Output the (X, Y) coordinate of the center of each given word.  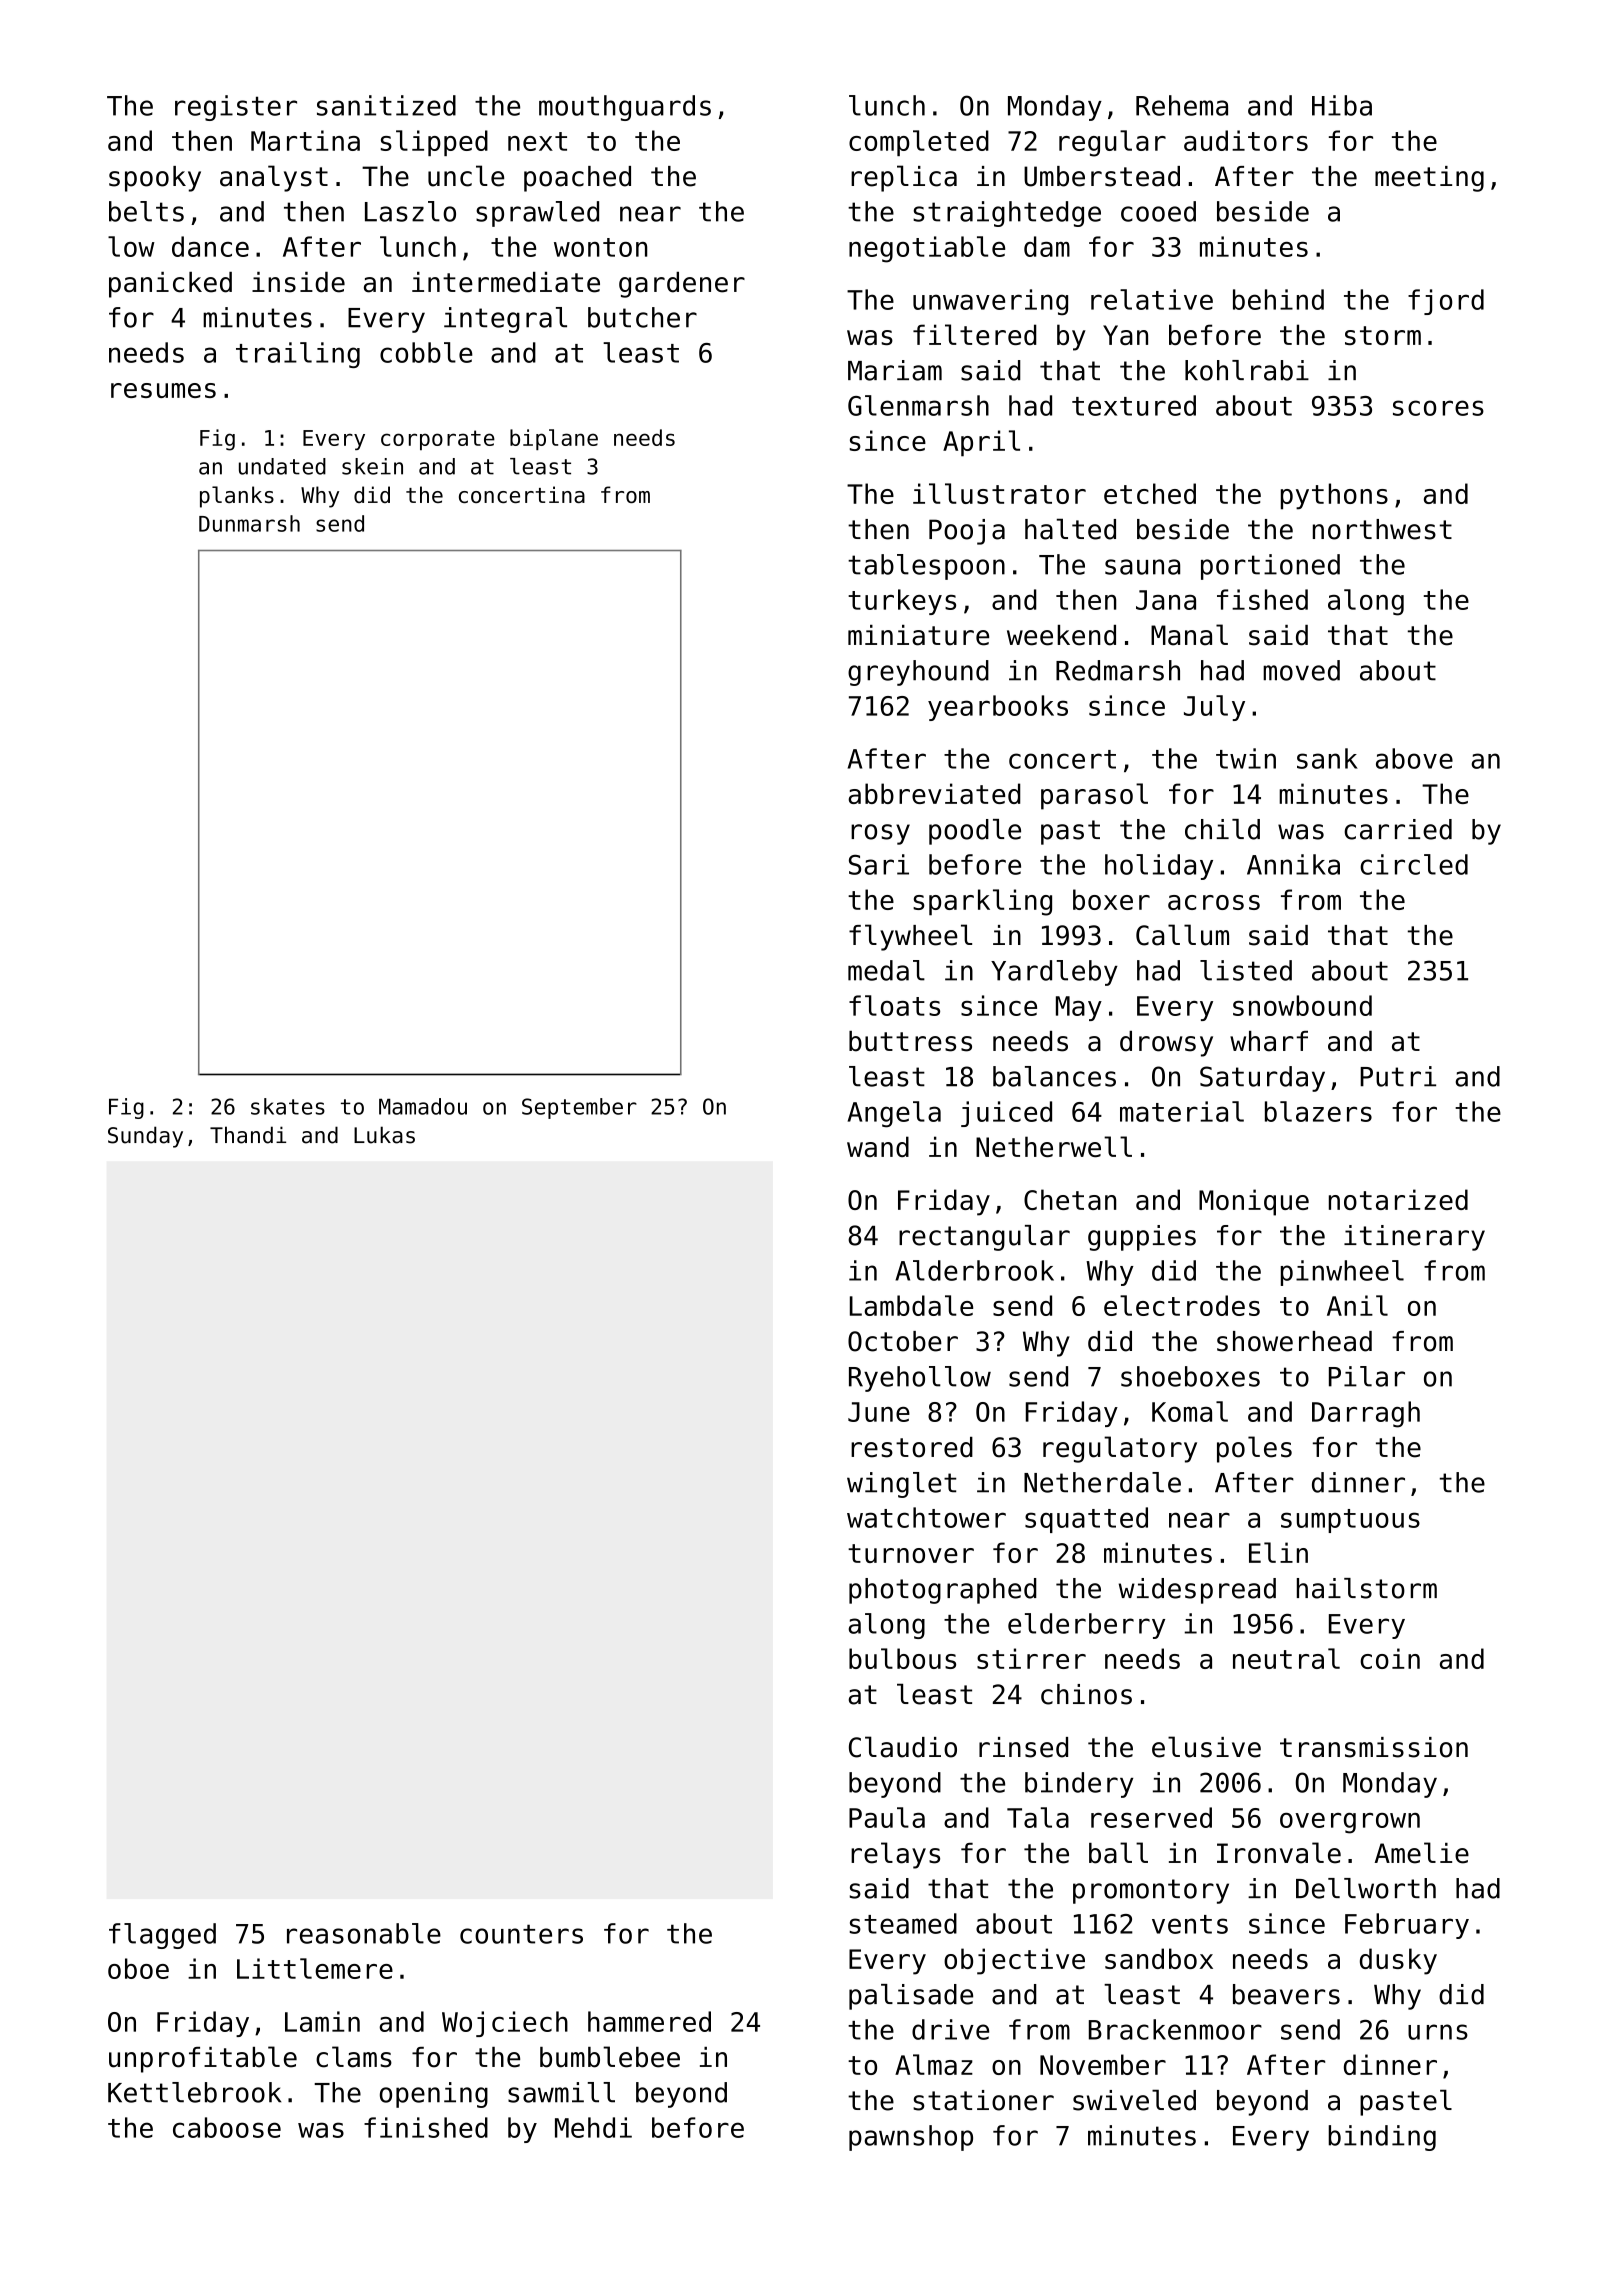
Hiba (1342, 105)
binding (1382, 2138)
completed (919, 143)
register (236, 108)
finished (426, 2127)
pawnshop (911, 2138)
